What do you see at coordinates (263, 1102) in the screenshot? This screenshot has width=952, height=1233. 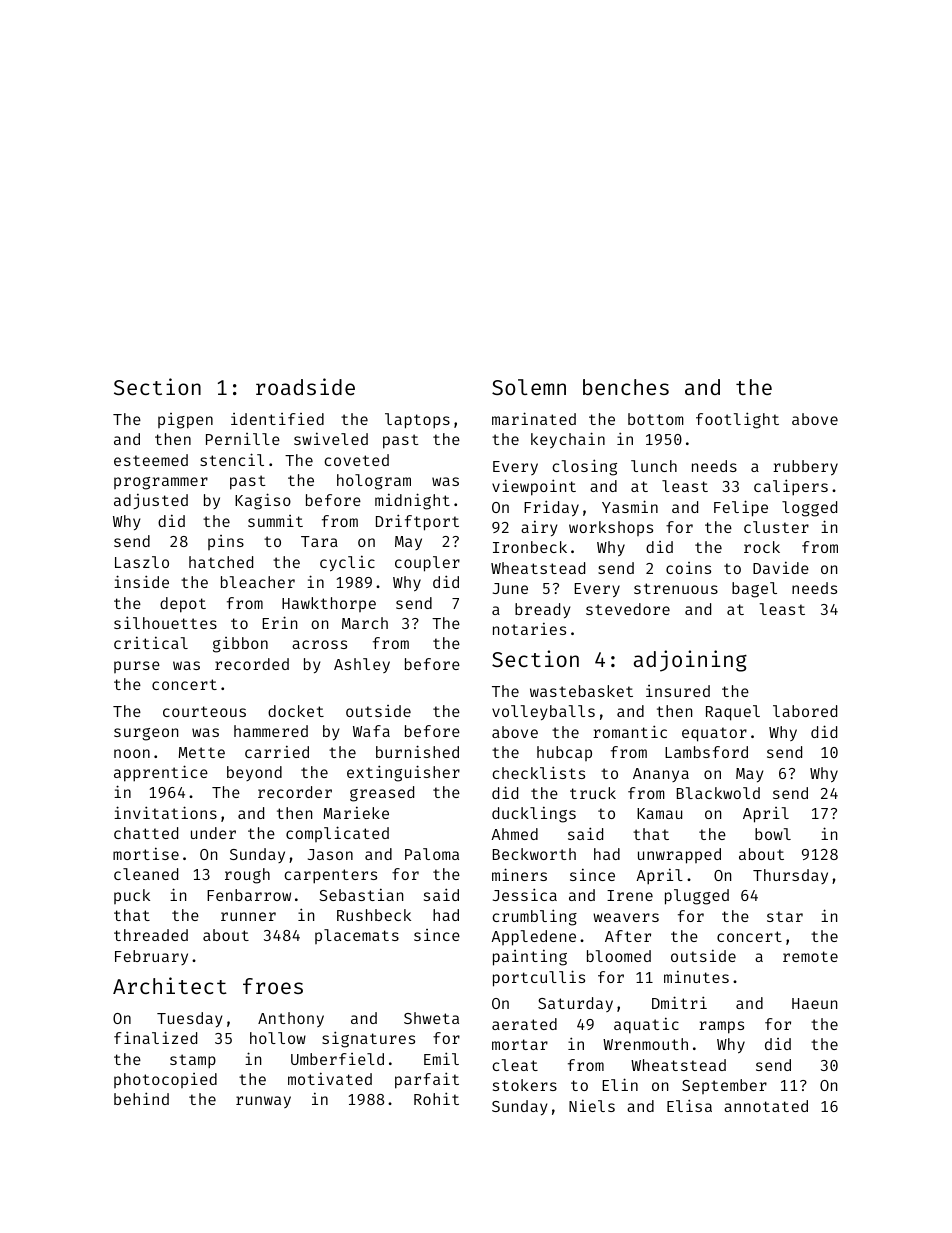 I see `runway` at bounding box center [263, 1102].
